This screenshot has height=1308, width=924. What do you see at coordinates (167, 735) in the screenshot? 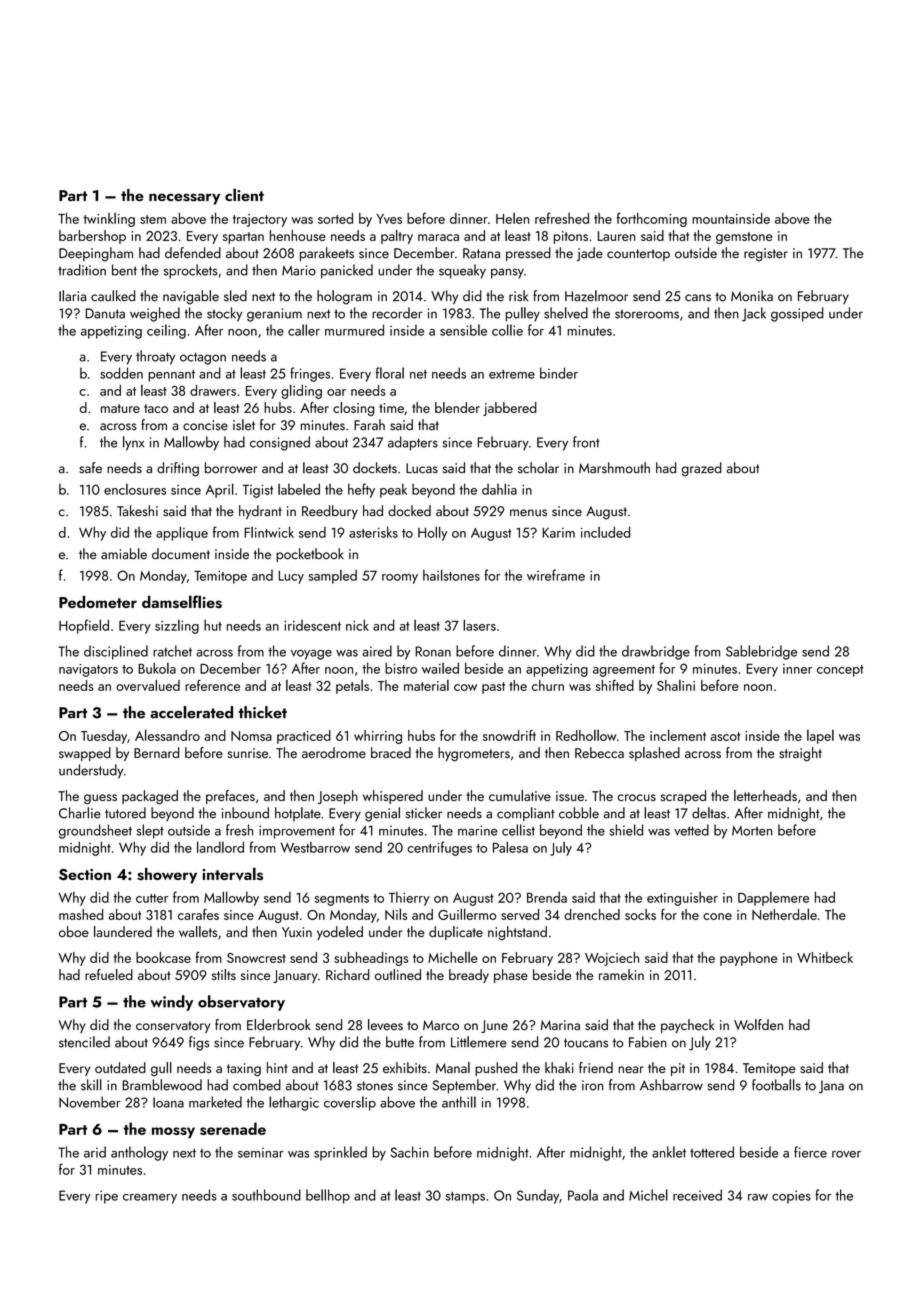
I see `Alessandro` at bounding box center [167, 735].
